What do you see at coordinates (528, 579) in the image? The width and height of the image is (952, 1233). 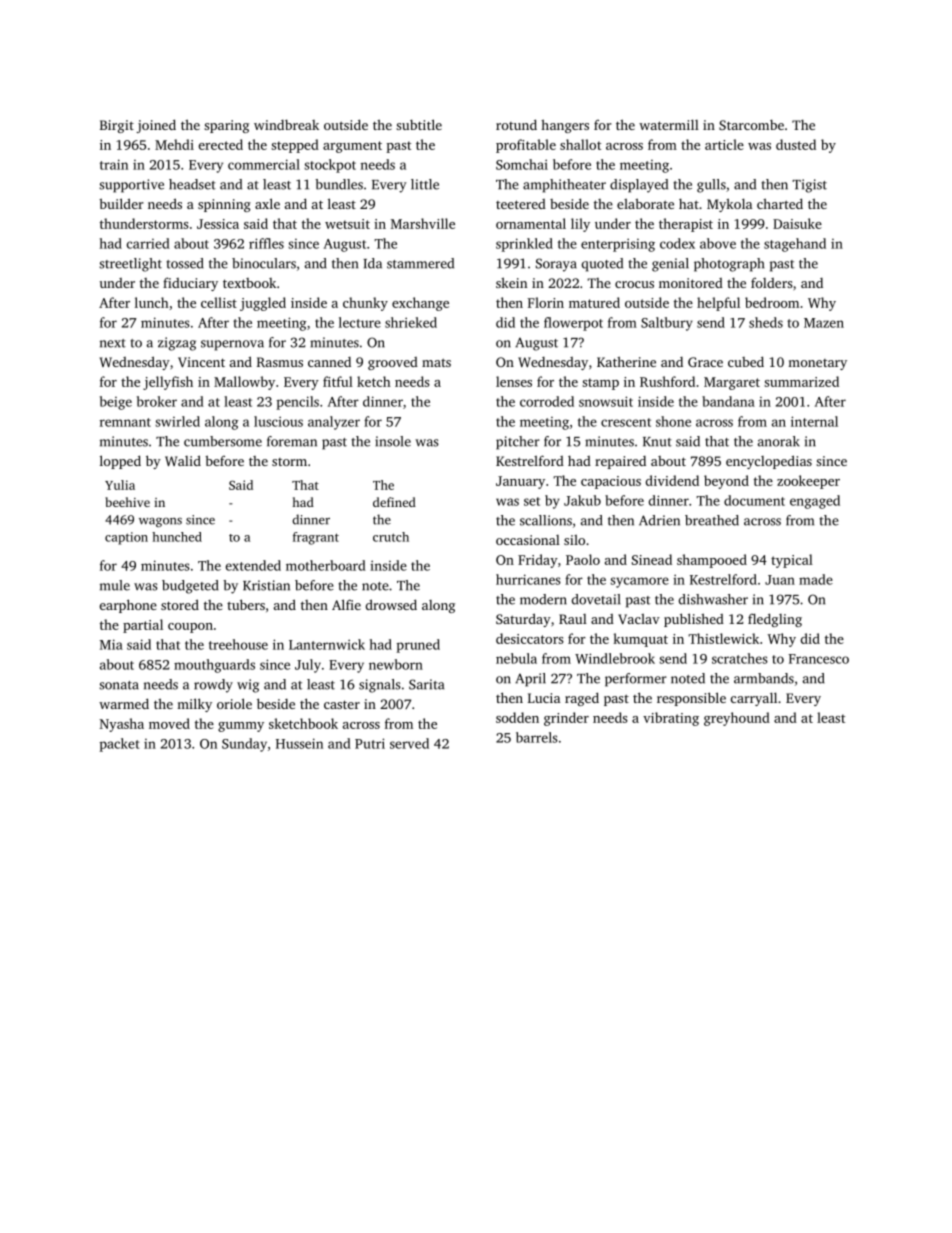 I see `hurricanes` at bounding box center [528, 579].
